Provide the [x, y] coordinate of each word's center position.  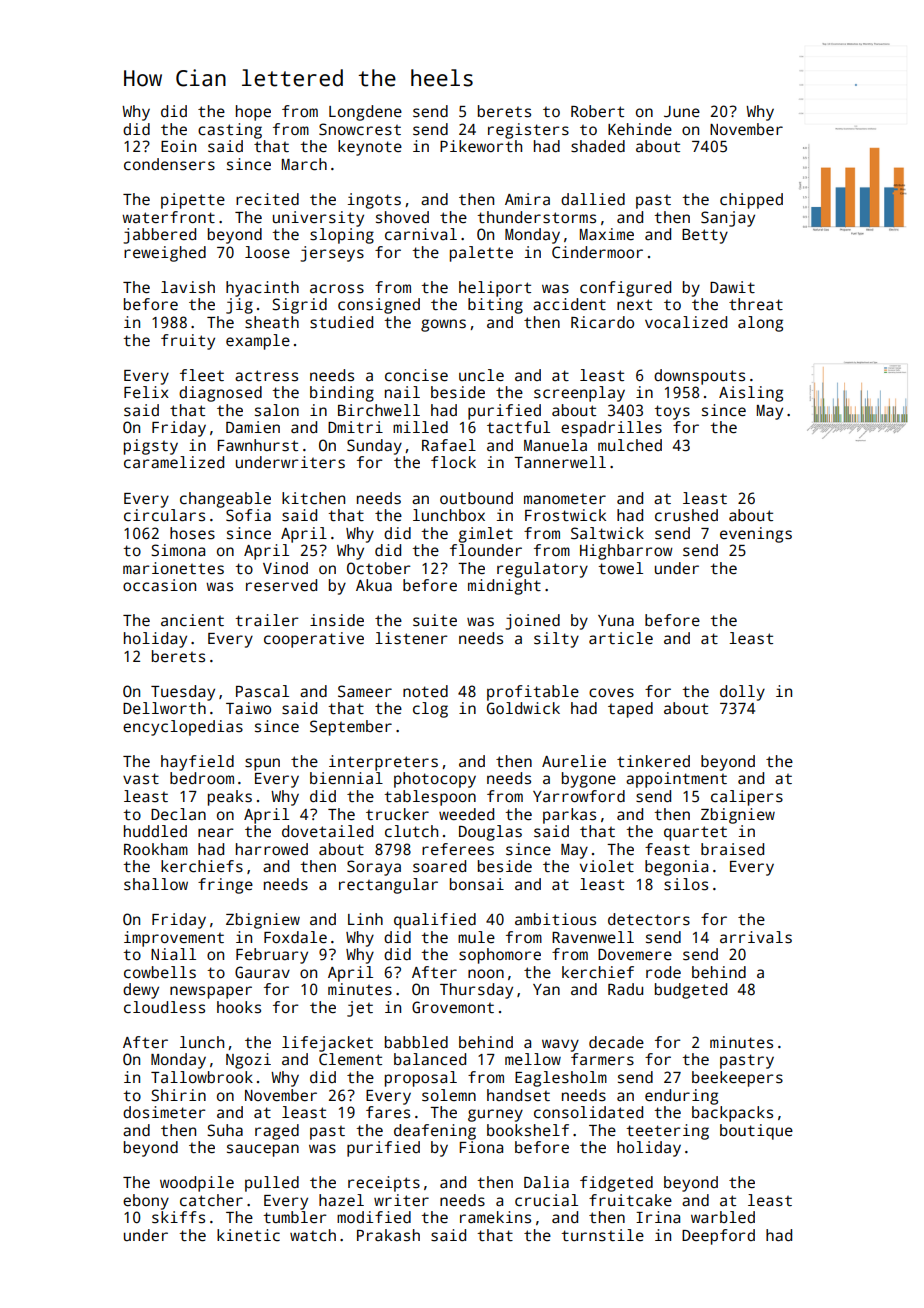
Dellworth [164, 708]
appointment [676, 780]
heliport [495, 289]
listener [411, 638]
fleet [202, 375]
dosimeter [164, 1112]
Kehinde [640, 129]
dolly [742, 693]
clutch [411, 831]
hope [253, 113]
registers [528, 131]
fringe [225, 886]
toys [672, 412]
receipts [384, 1184]
